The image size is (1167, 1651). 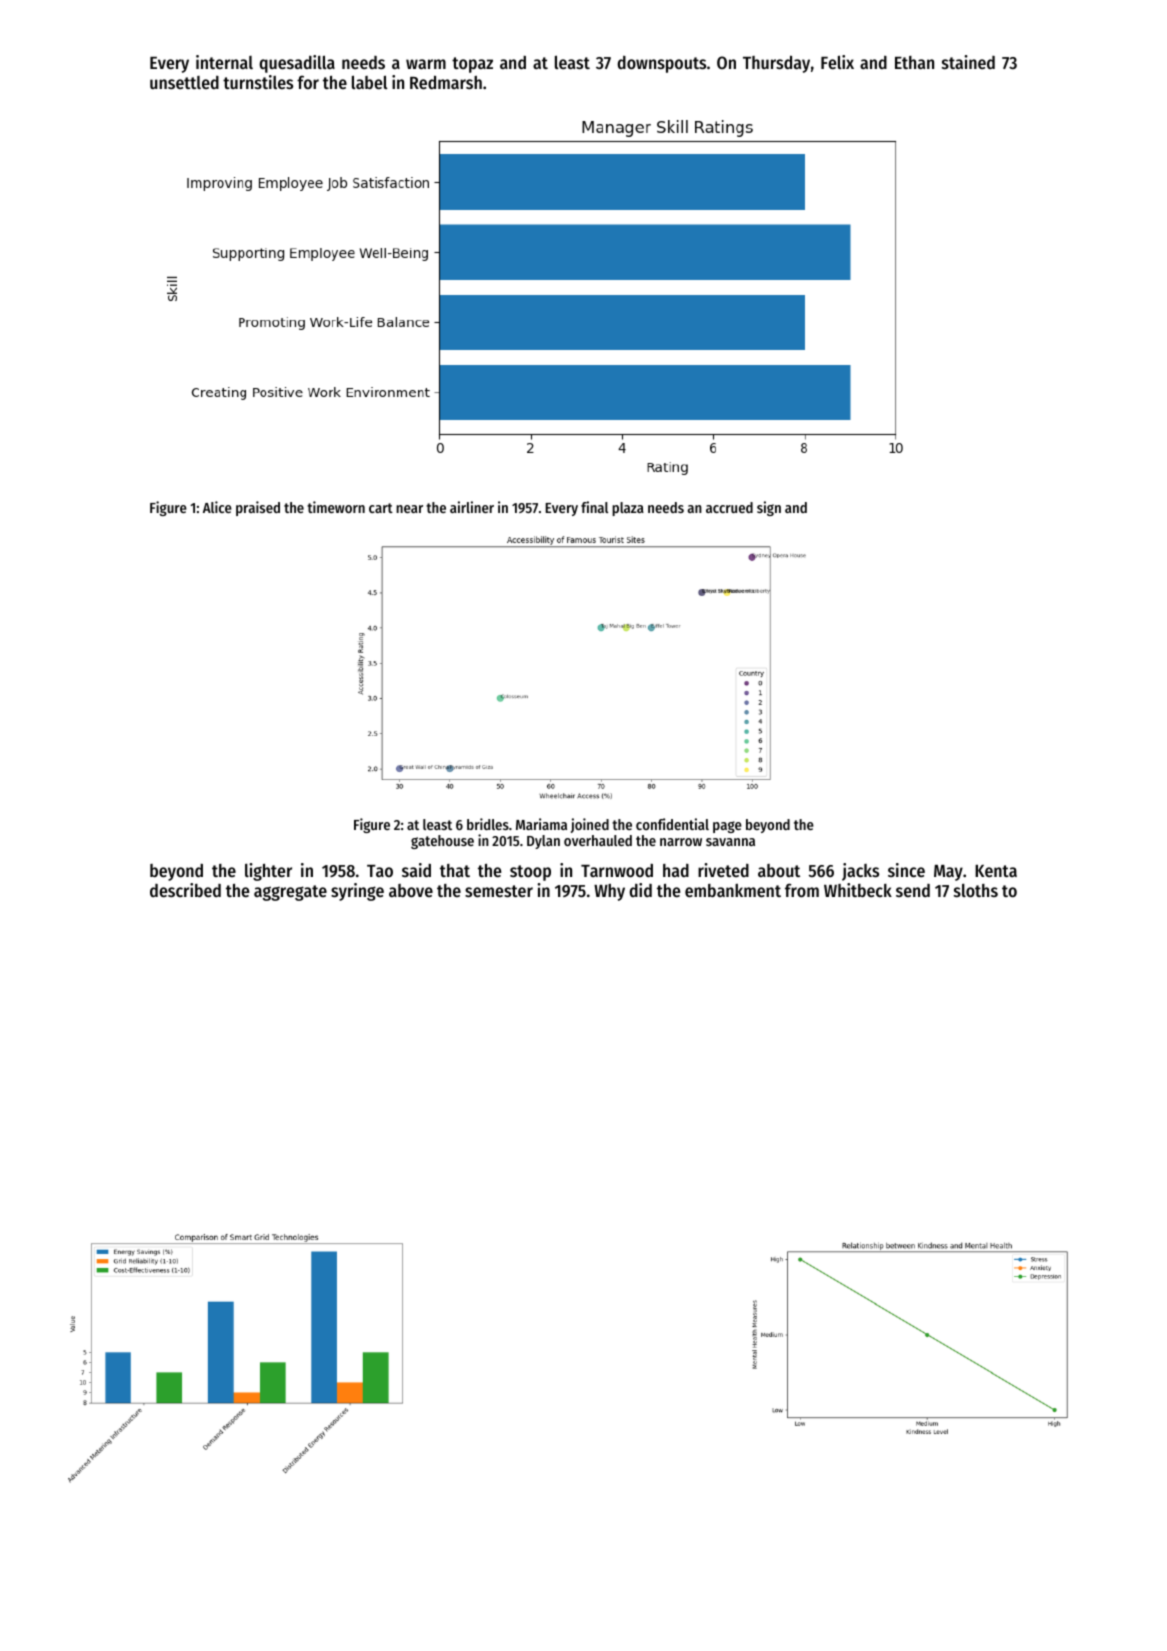 What do you see at coordinates (258, 82) in the document?
I see `turnstiles` at bounding box center [258, 82].
